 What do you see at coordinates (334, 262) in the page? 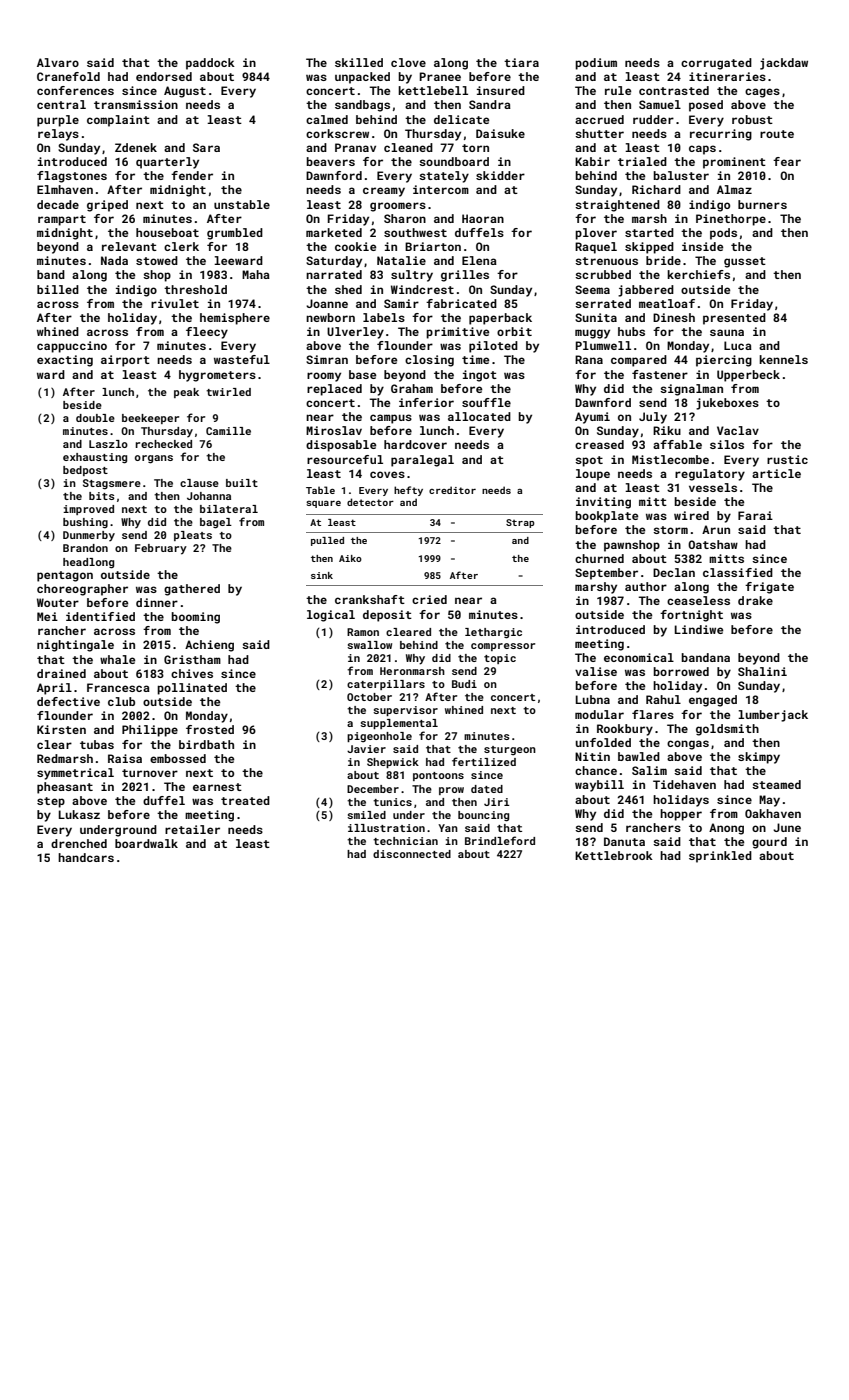
I see `Saturday` at bounding box center [334, 262].
